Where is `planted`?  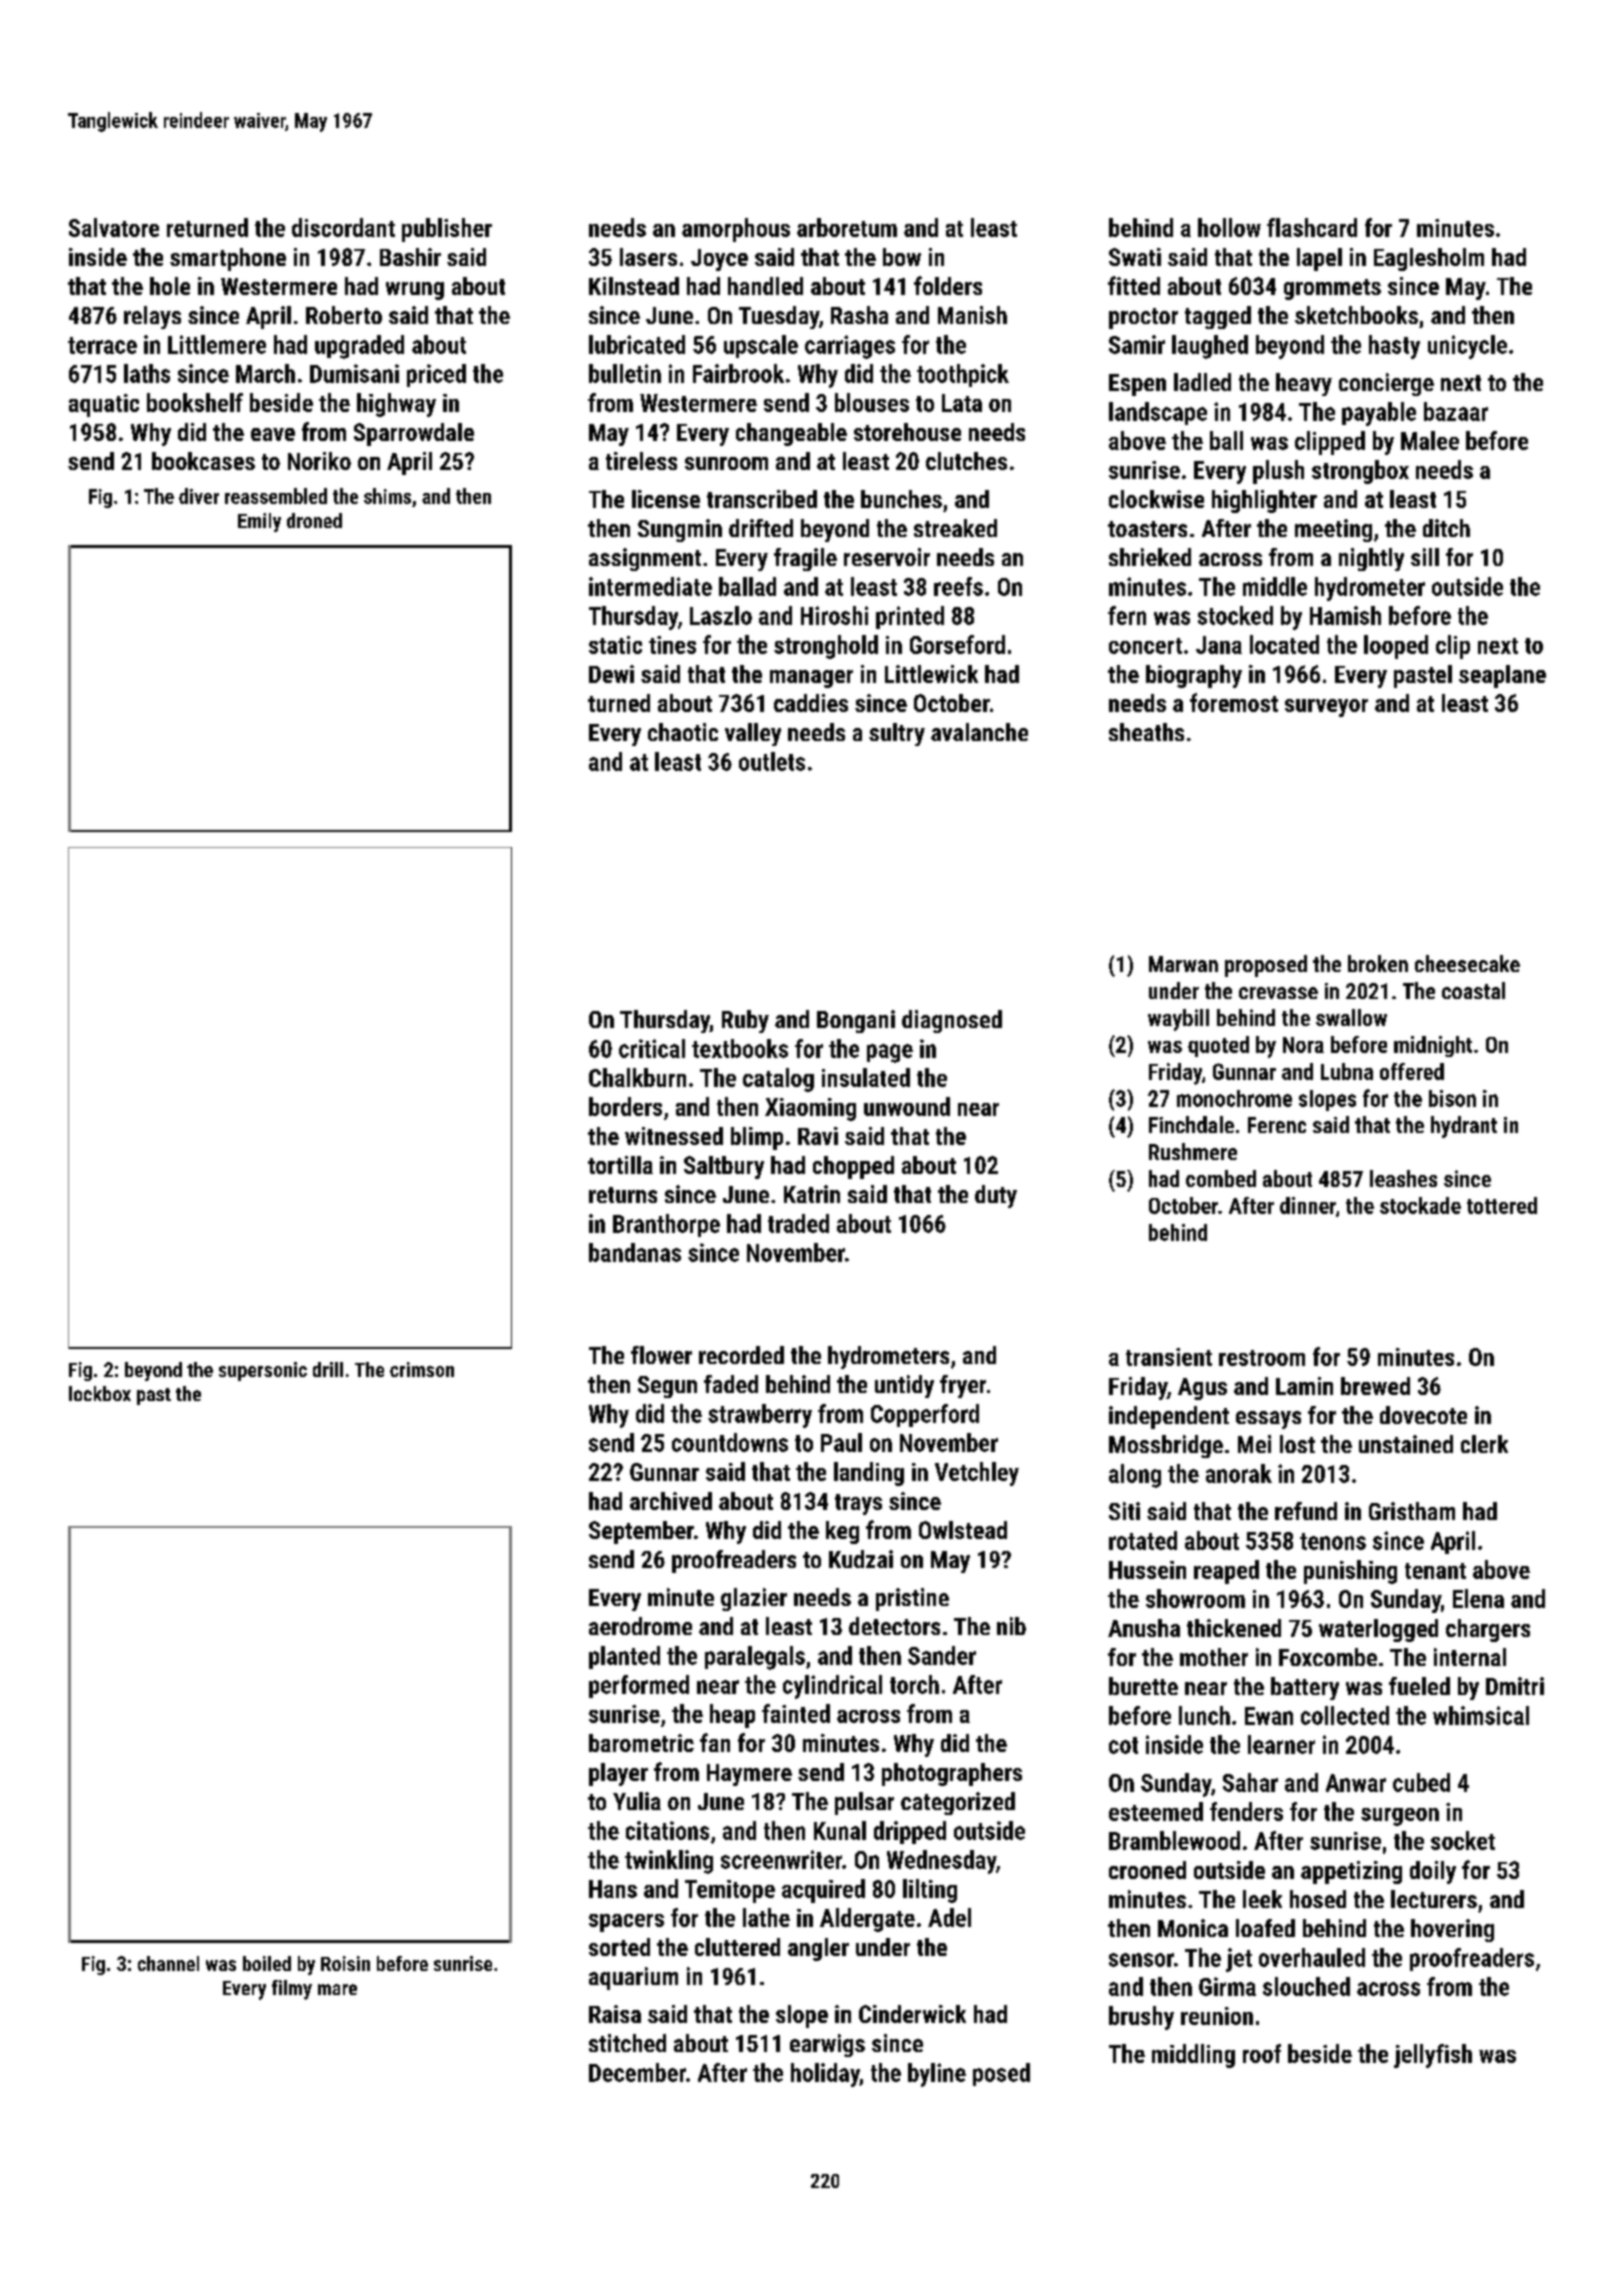
planted is located at coordinates (624, 1657).
